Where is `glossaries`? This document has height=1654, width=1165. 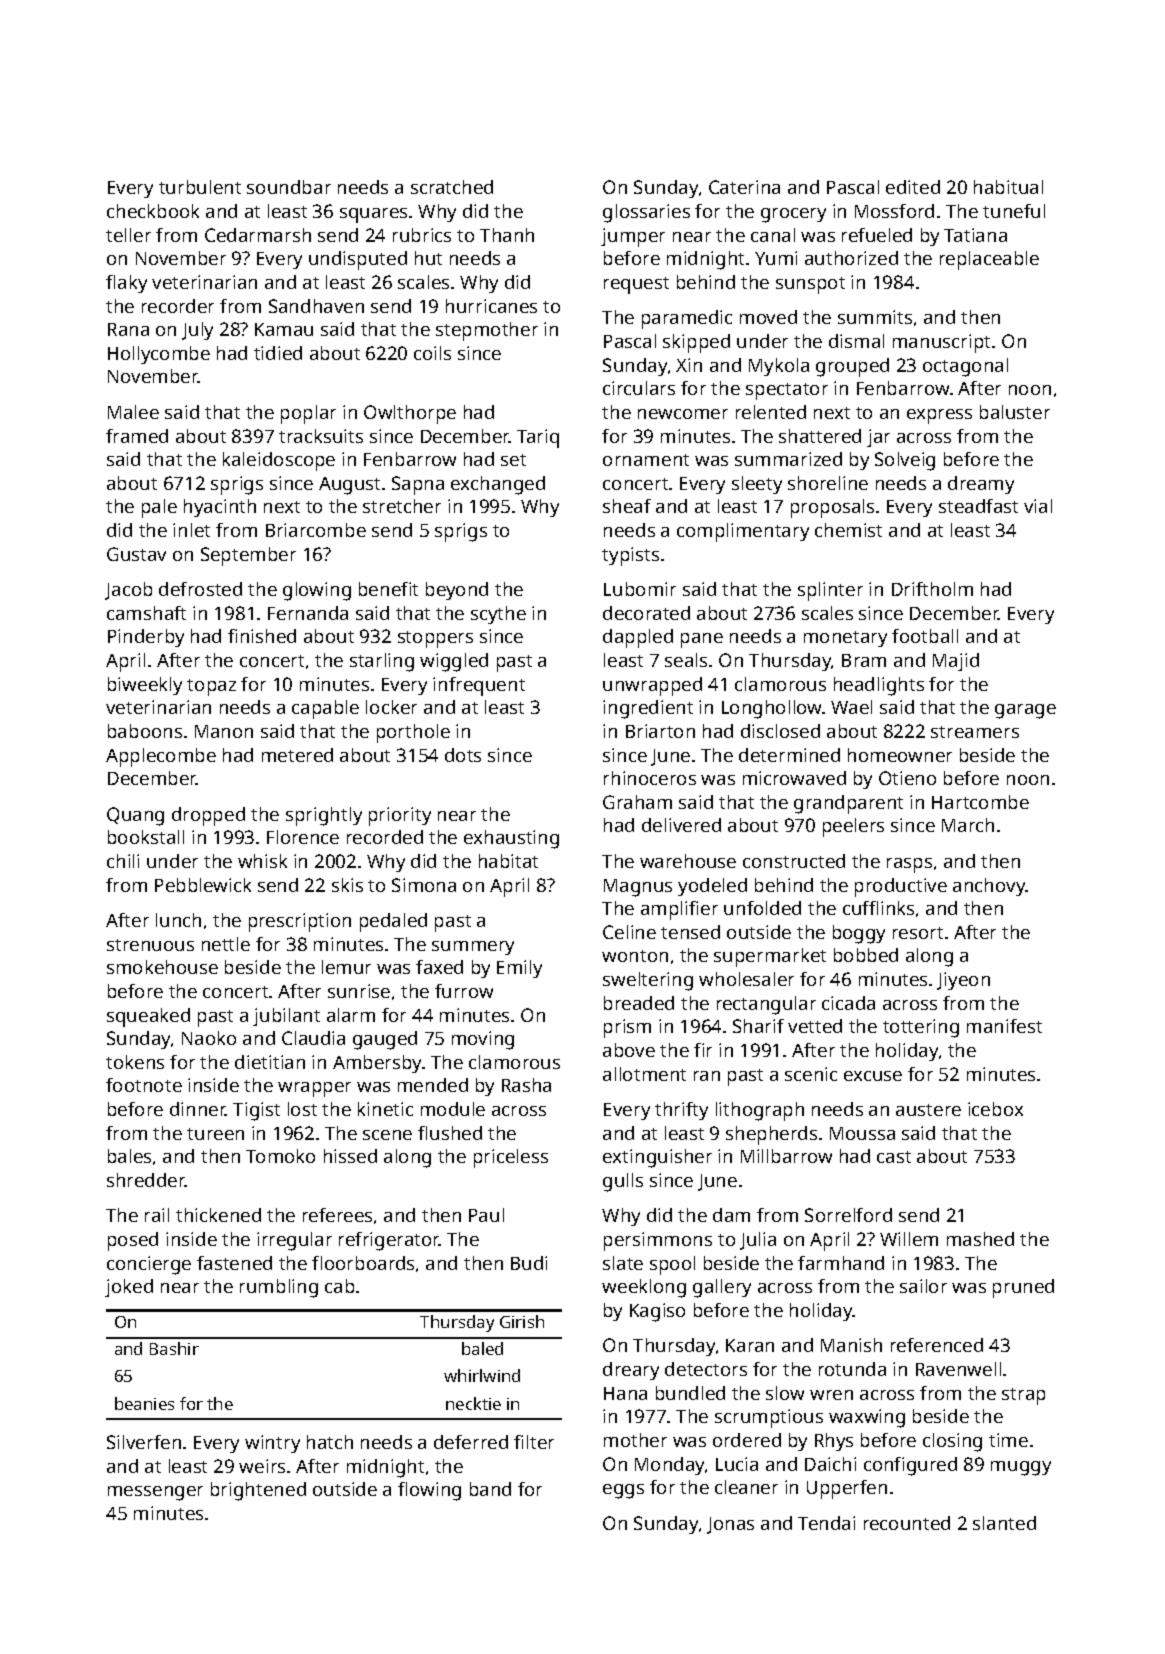 glossaries is located at coordinates (646, 213).
